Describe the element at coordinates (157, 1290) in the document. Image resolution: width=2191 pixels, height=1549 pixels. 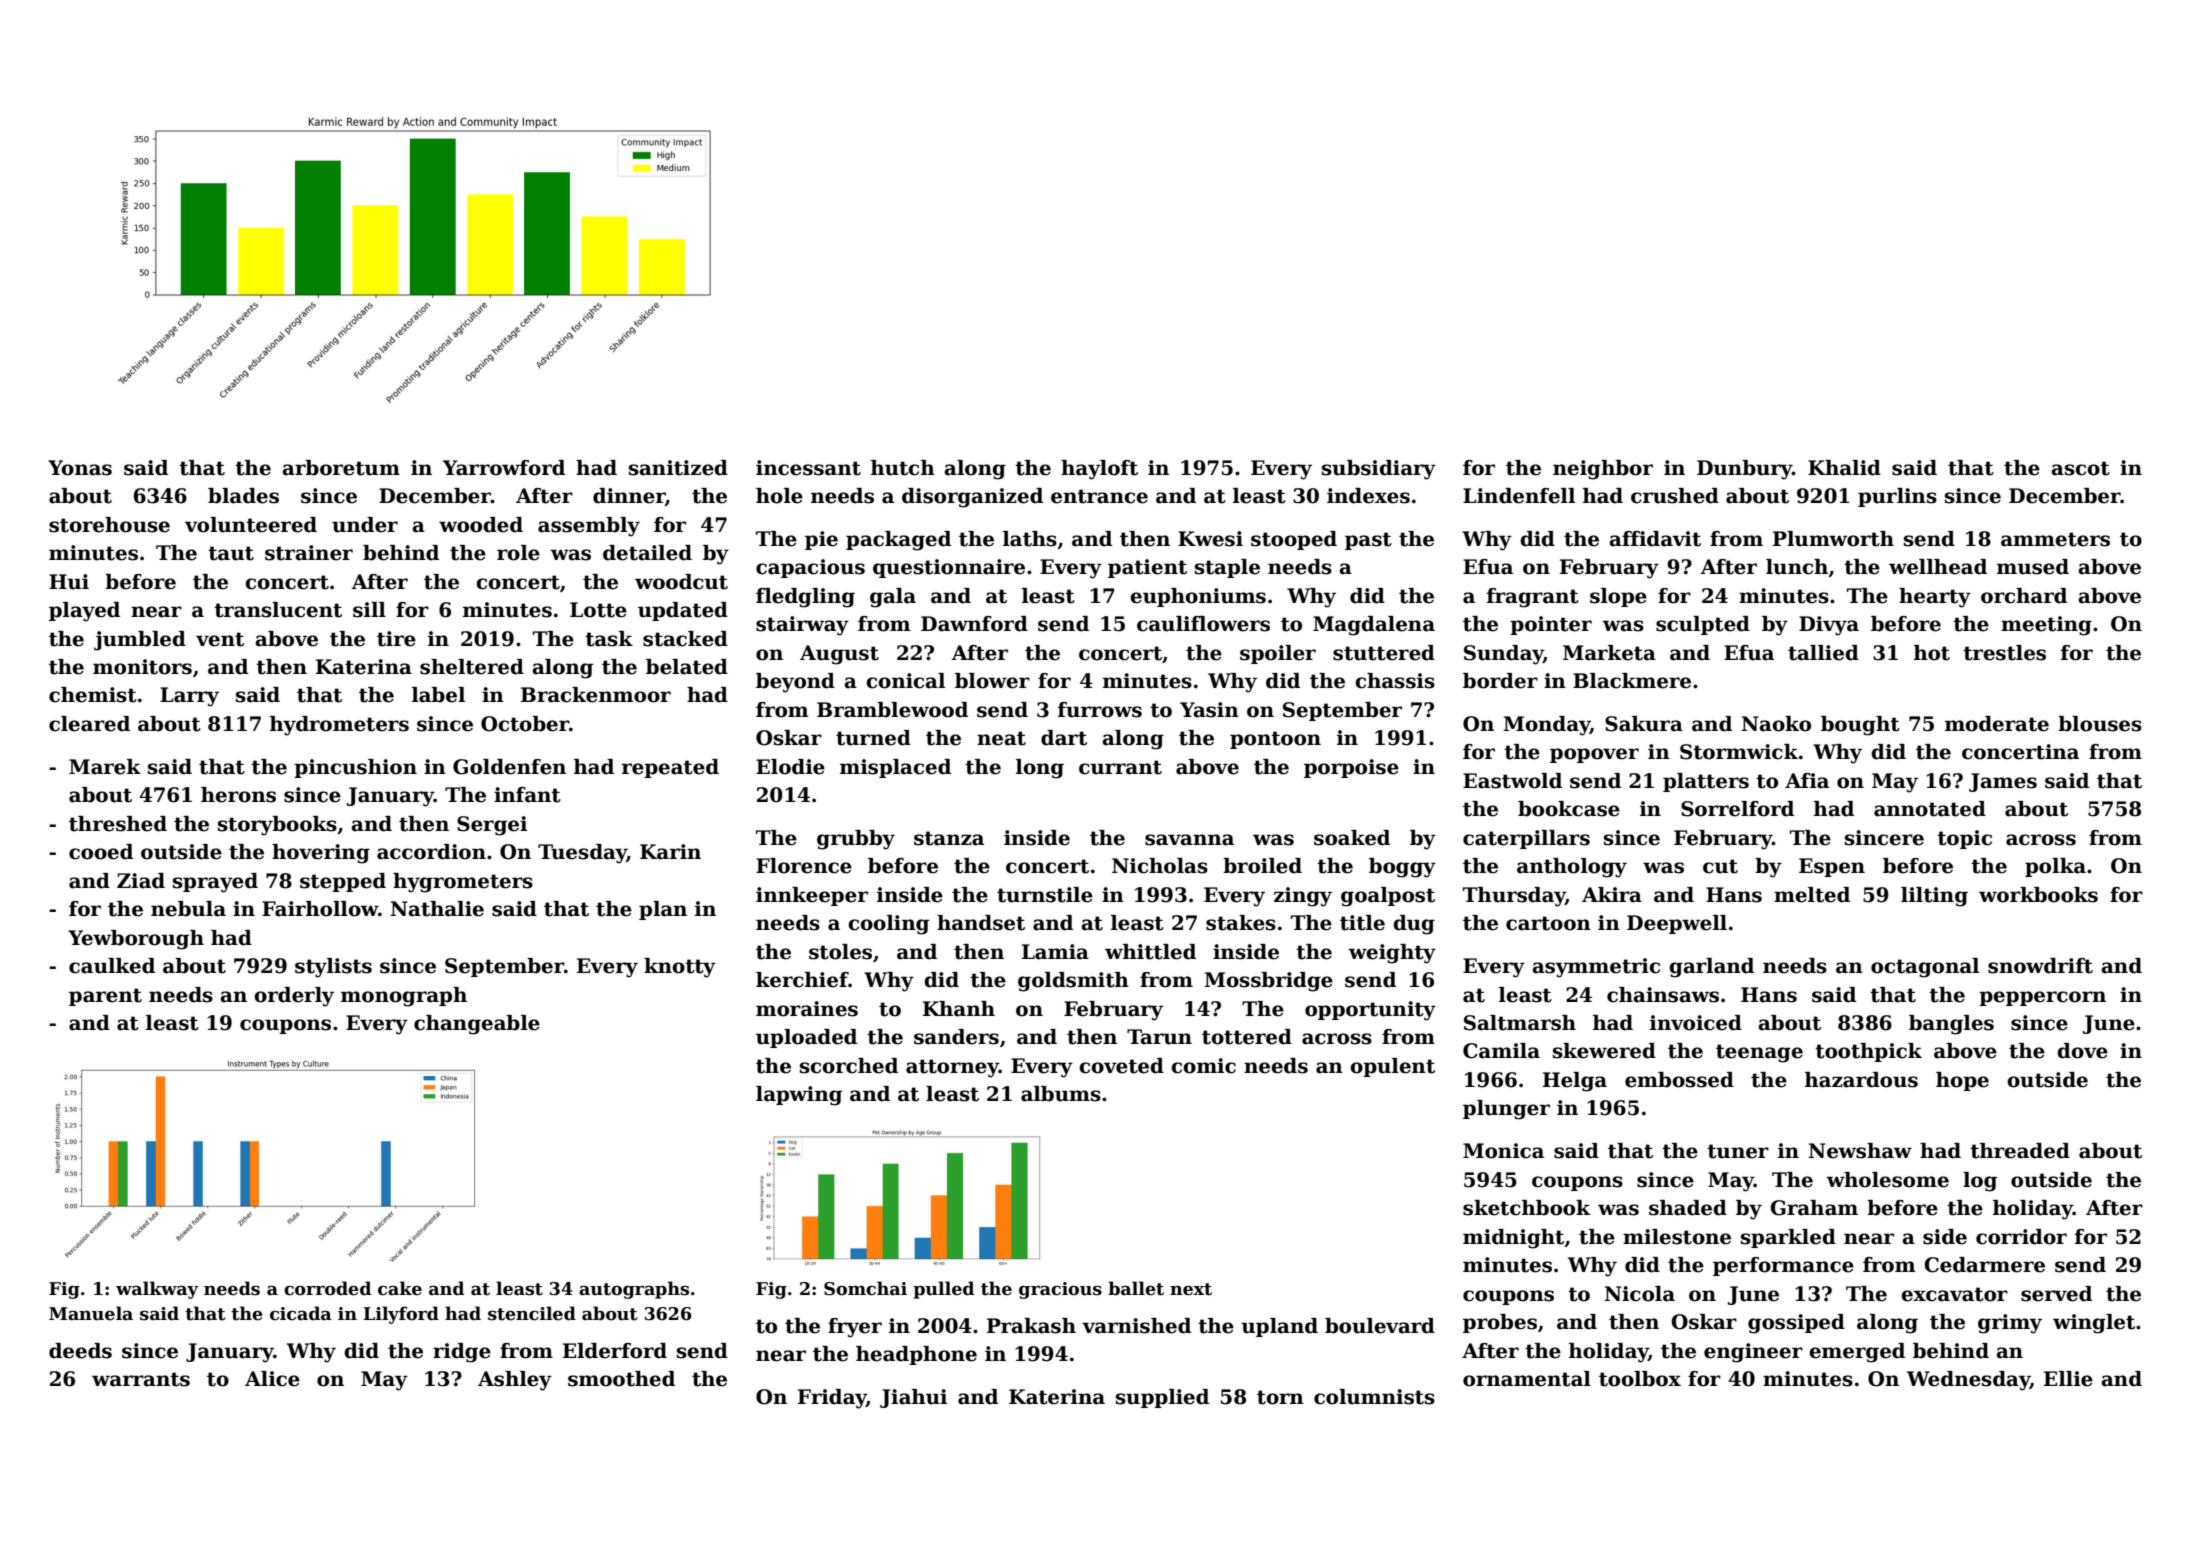
I see `walkway` at that location.
